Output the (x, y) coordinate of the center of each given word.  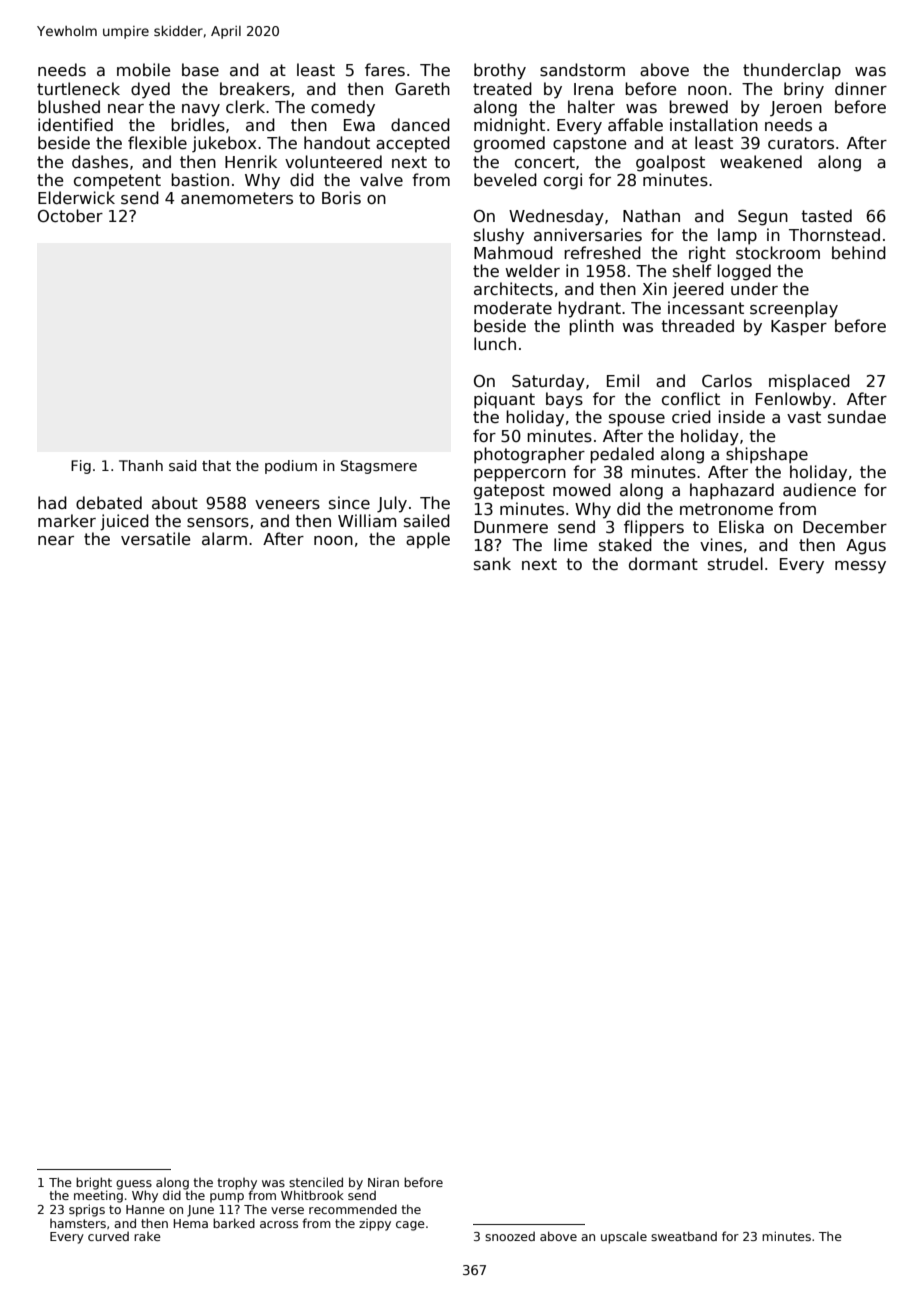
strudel (735, 563)
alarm (224, 538)
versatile (155, 539)
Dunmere (511, 527)
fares (385, 69)
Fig (81, 467)
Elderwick (76, 197)
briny (804, 90)
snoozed (510, 1236)
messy (860, 567)
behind (859, 252)
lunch (495, 344)
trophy (237, 1184)
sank (492, 563)
